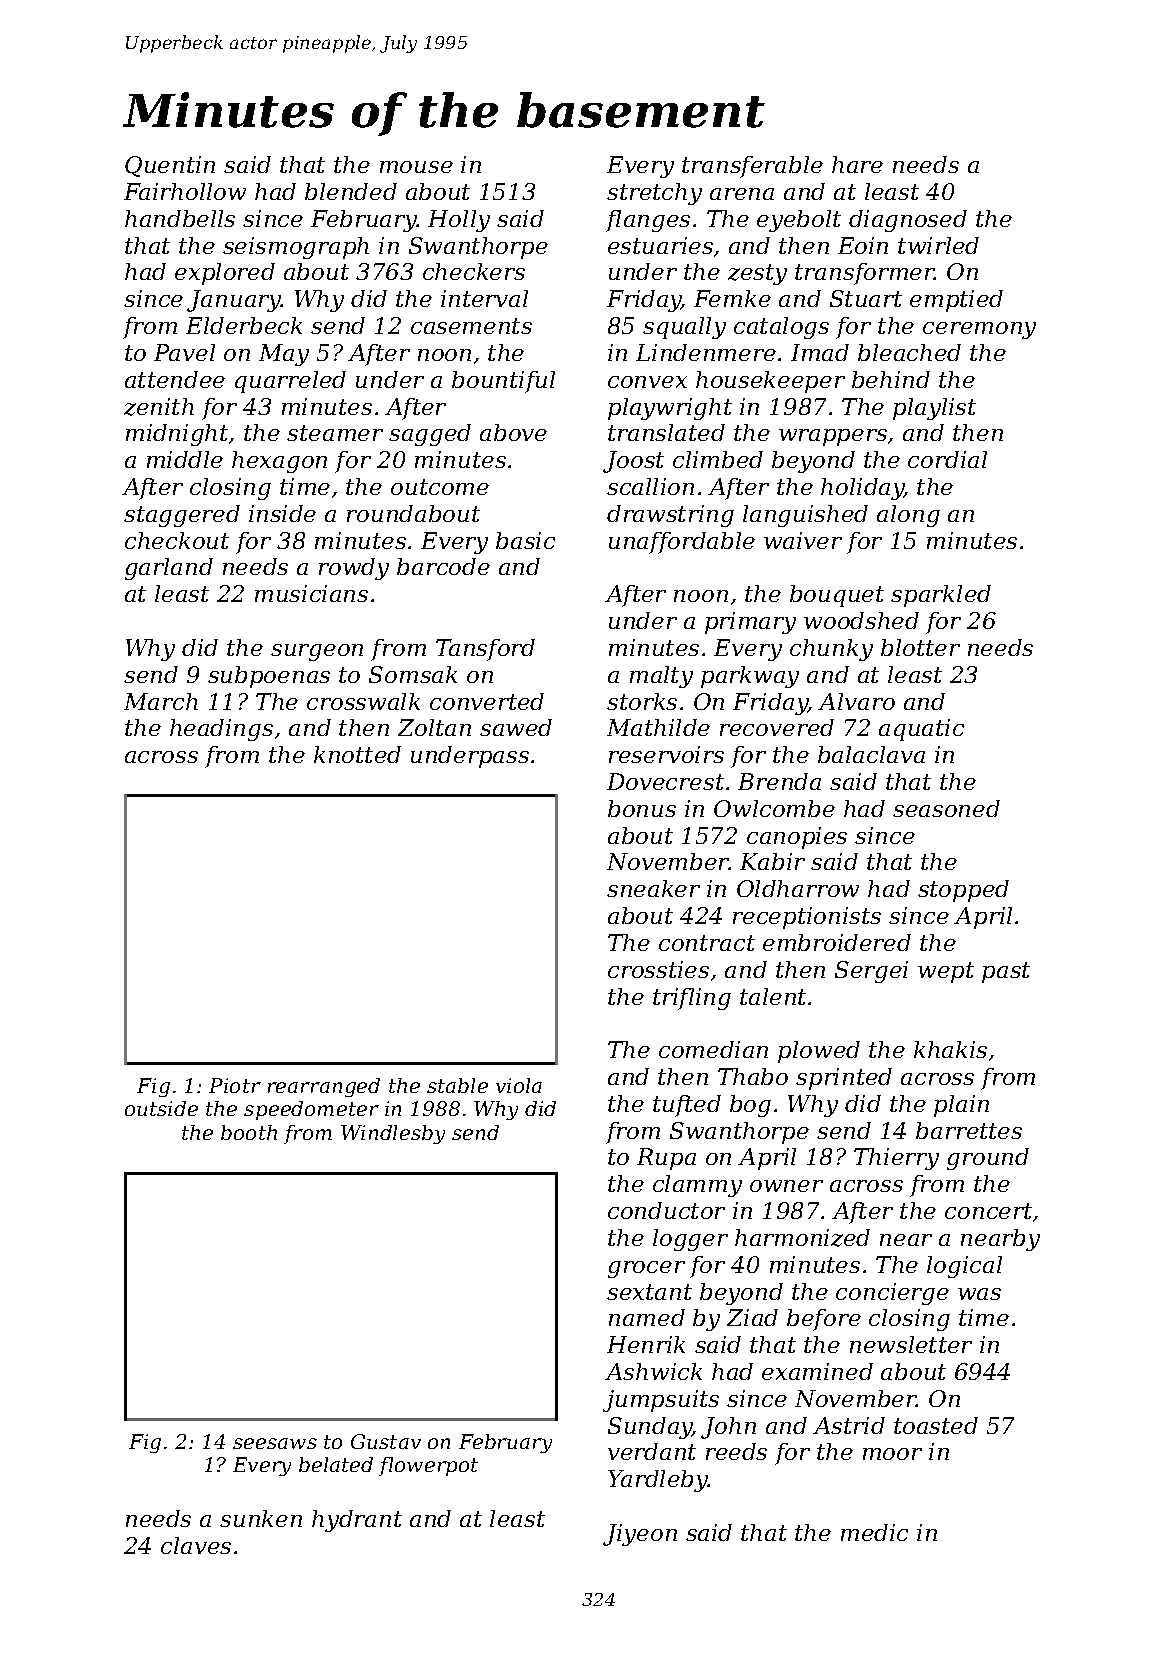  Describe the element at coordinates (487, 701) in the document. I see `converted` at that location.
